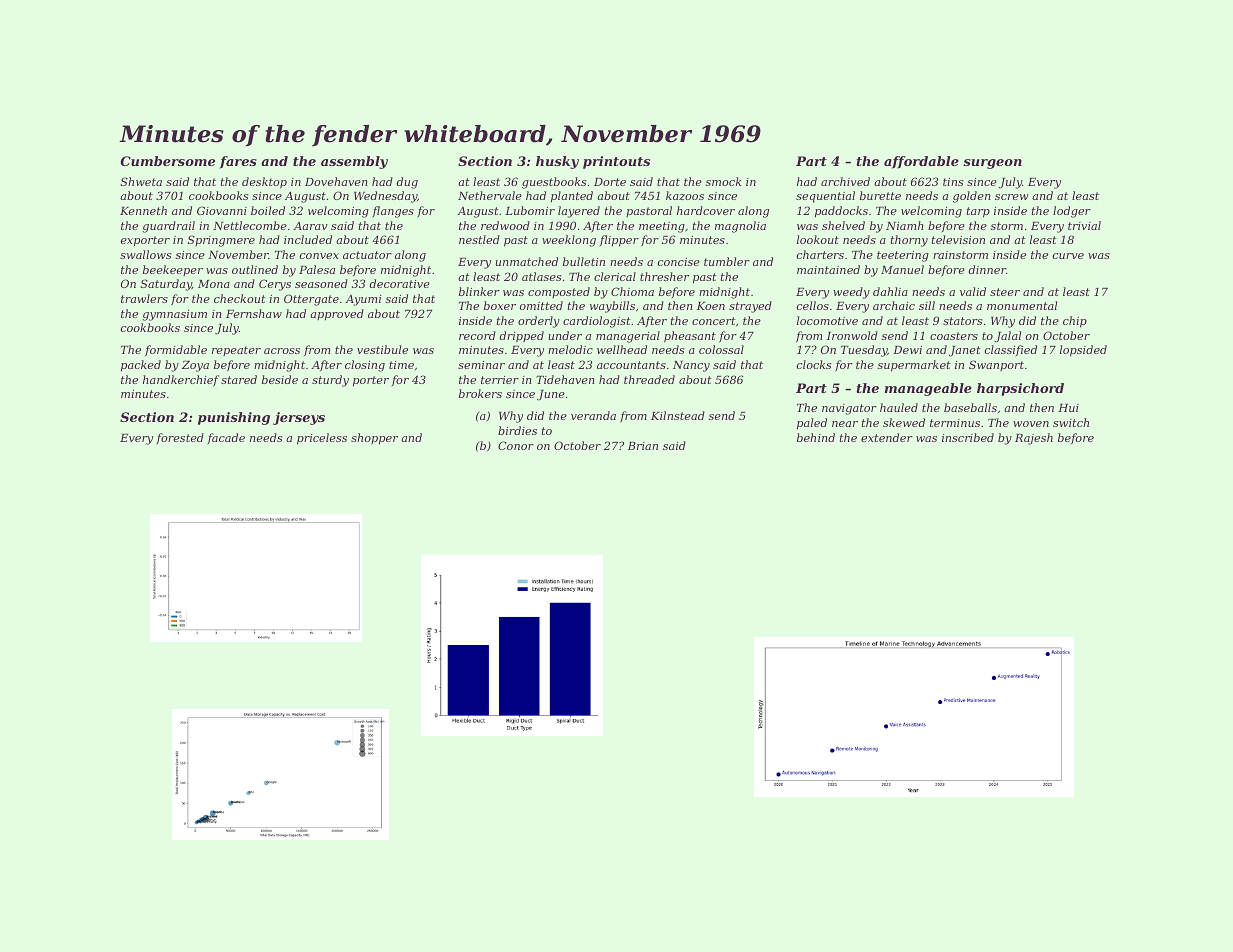  I want to click on surgeon, so click(992, 164).
